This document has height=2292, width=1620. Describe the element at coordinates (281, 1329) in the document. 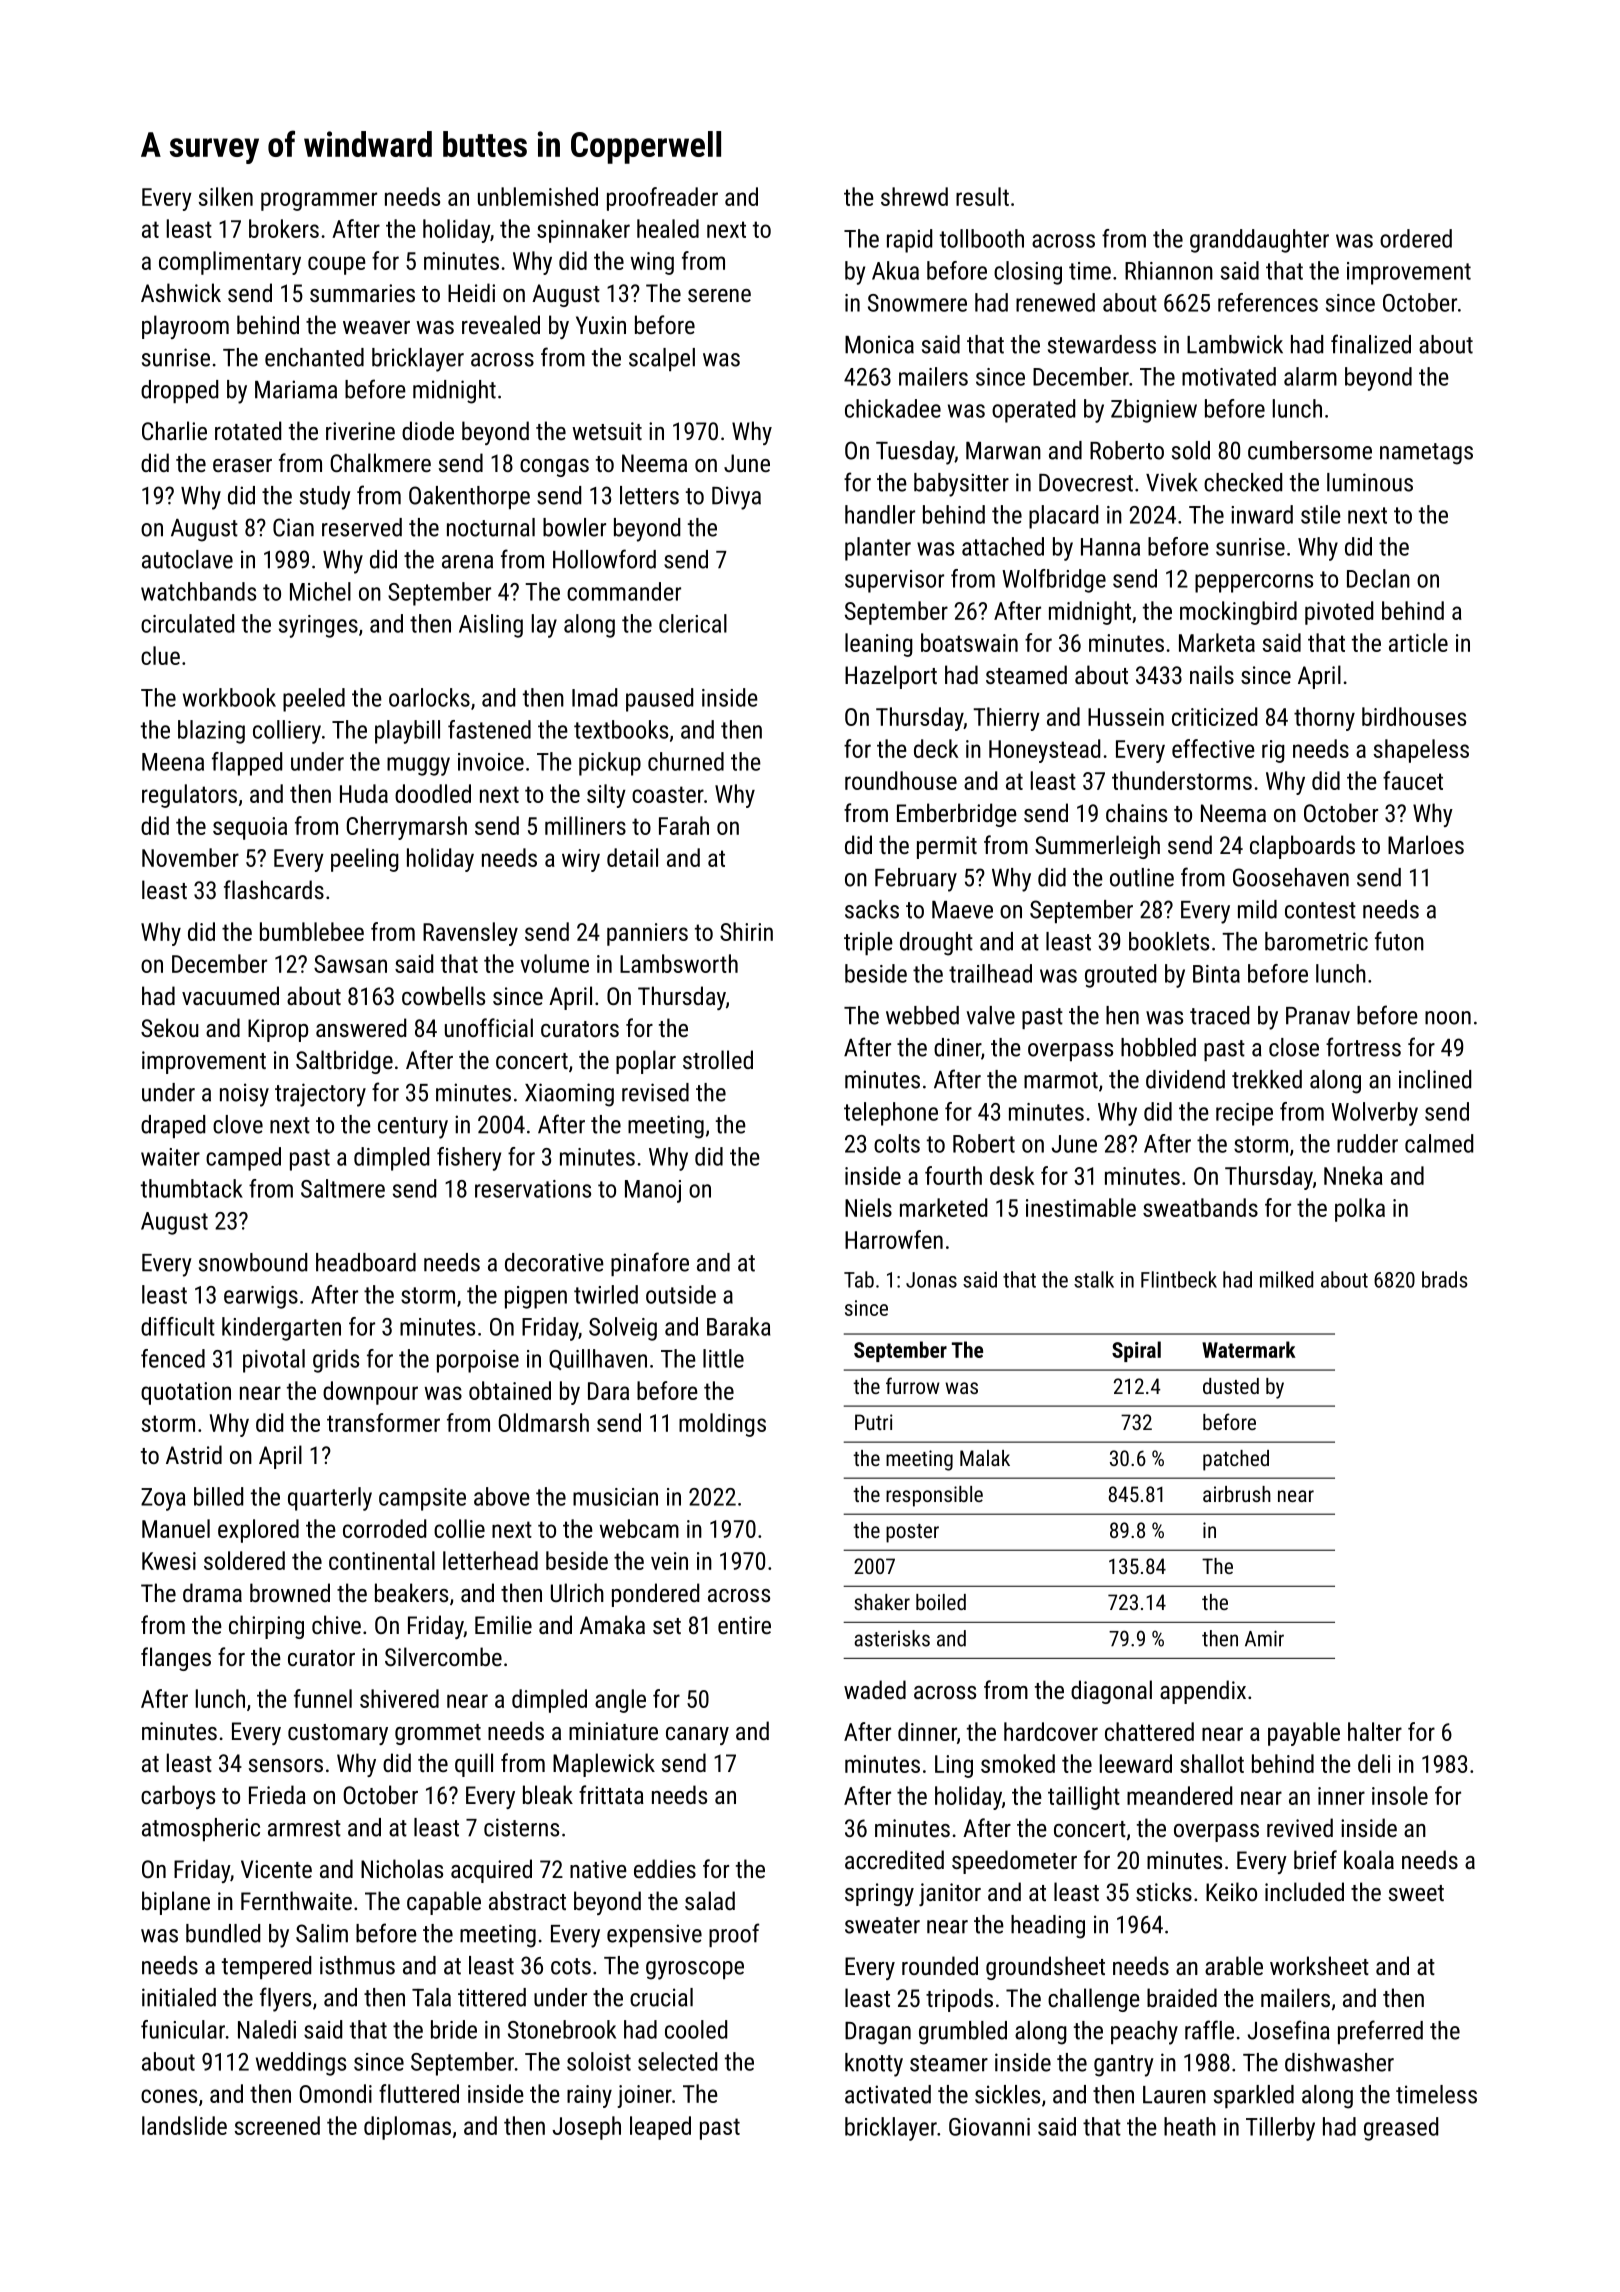

I see `kindergarten` at that location.
